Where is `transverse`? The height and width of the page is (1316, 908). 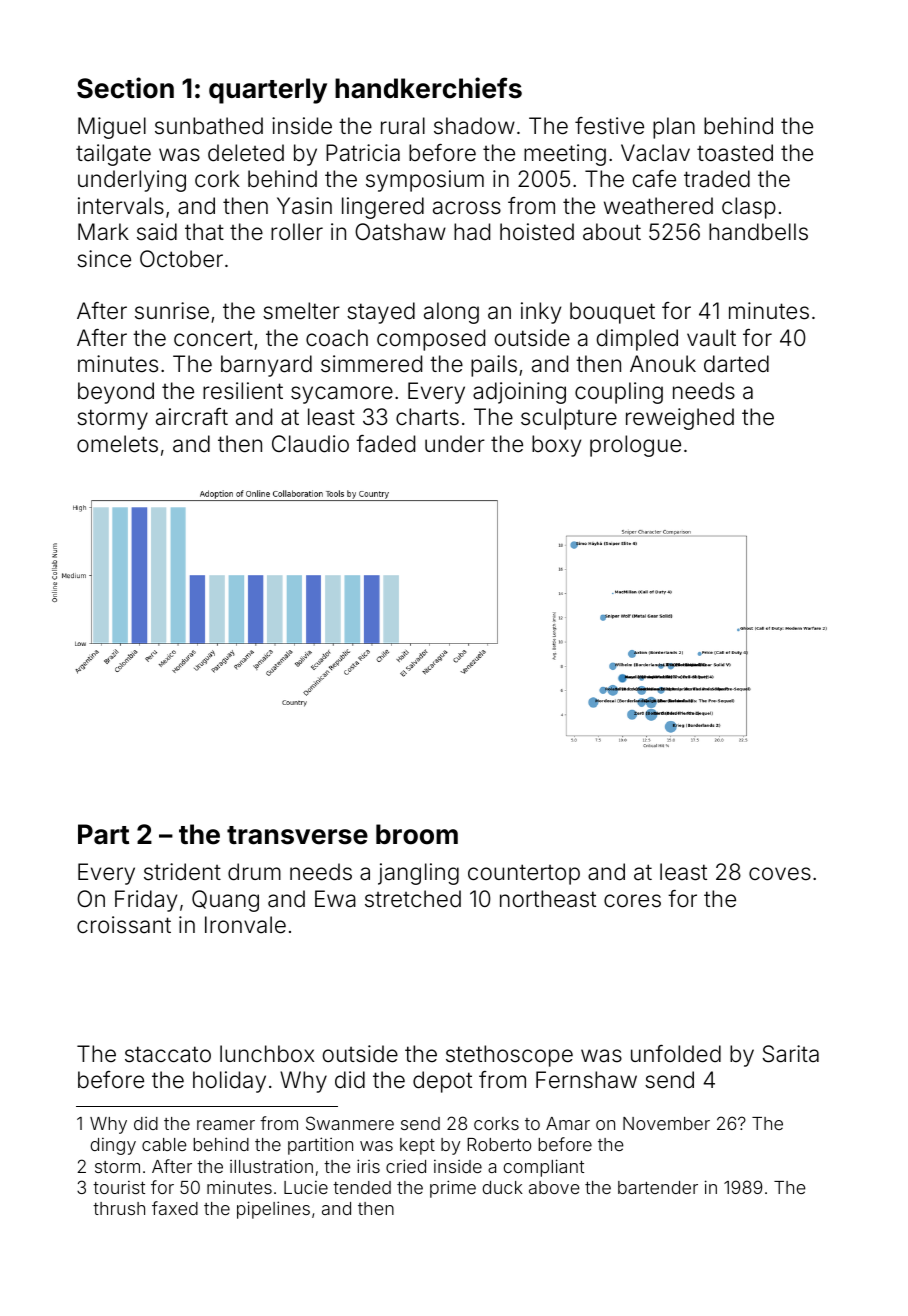 transverse is located at coordinates (297, 835).
